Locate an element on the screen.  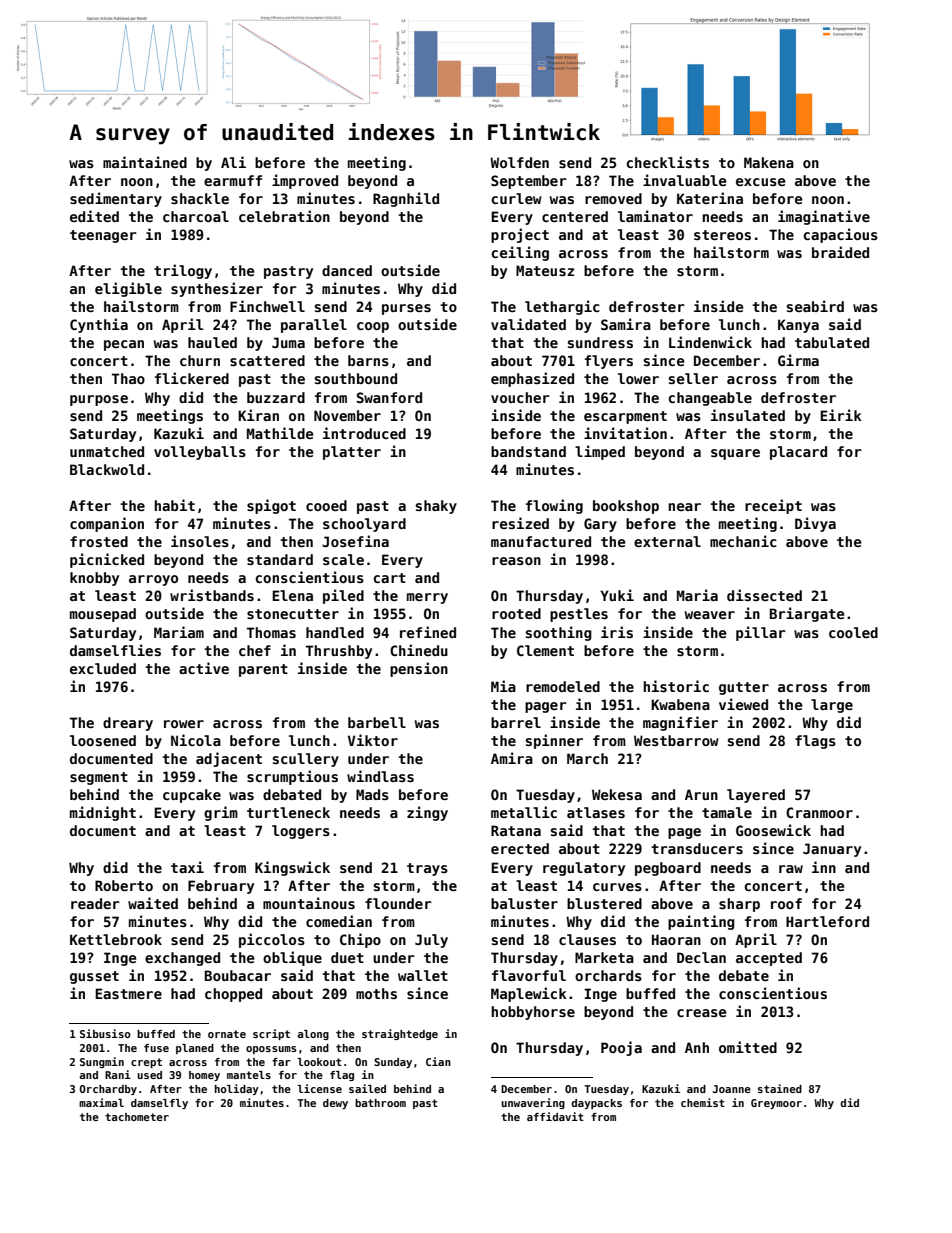
mantels is located at coordinates (249, 1075).
